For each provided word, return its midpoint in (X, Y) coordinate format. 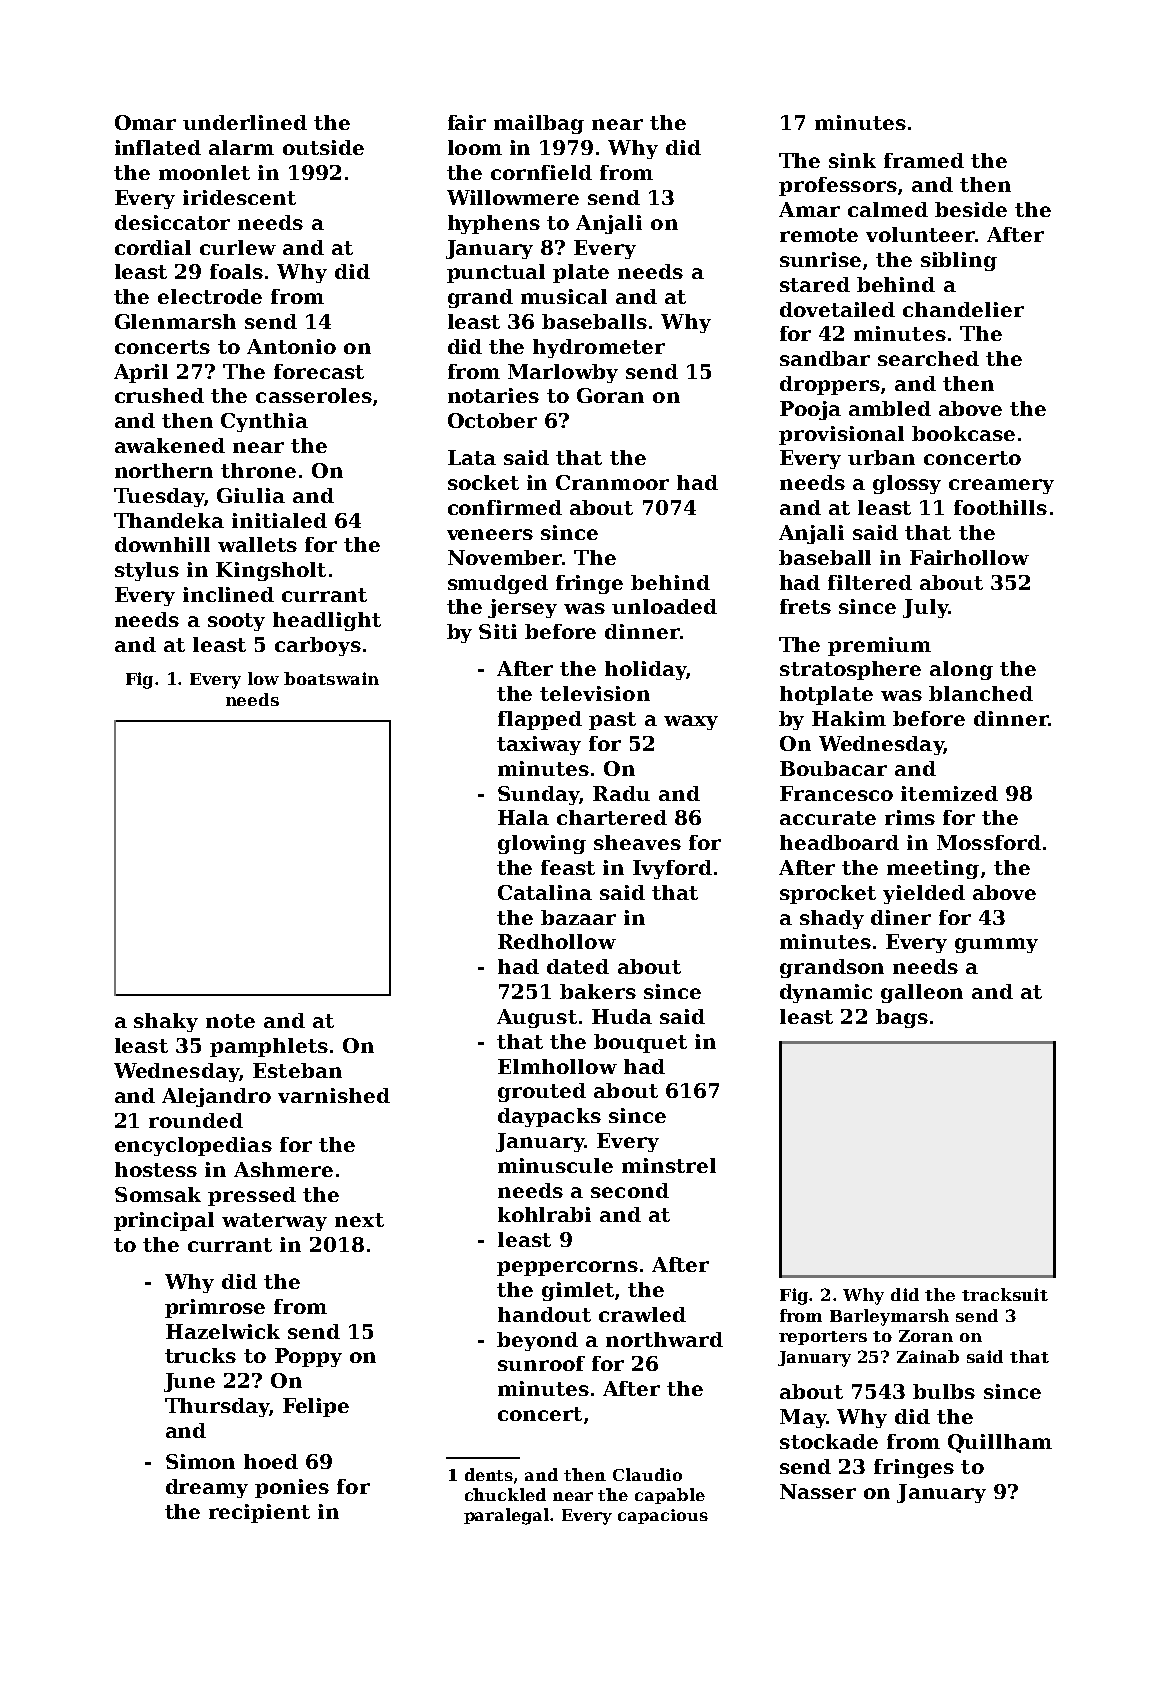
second (630, 1190)
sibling (959, 261)
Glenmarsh (175, 321)
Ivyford (672, 869)
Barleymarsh (889, 1317)
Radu (621, 793)
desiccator (172, 222)
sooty (236, 622)
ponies (292, 1488)
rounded (196, 1120)
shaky (166, 1022)
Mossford (989, 842)
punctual (496, 273)
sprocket (828, 894)
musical (564, 296)
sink (852, 160)
